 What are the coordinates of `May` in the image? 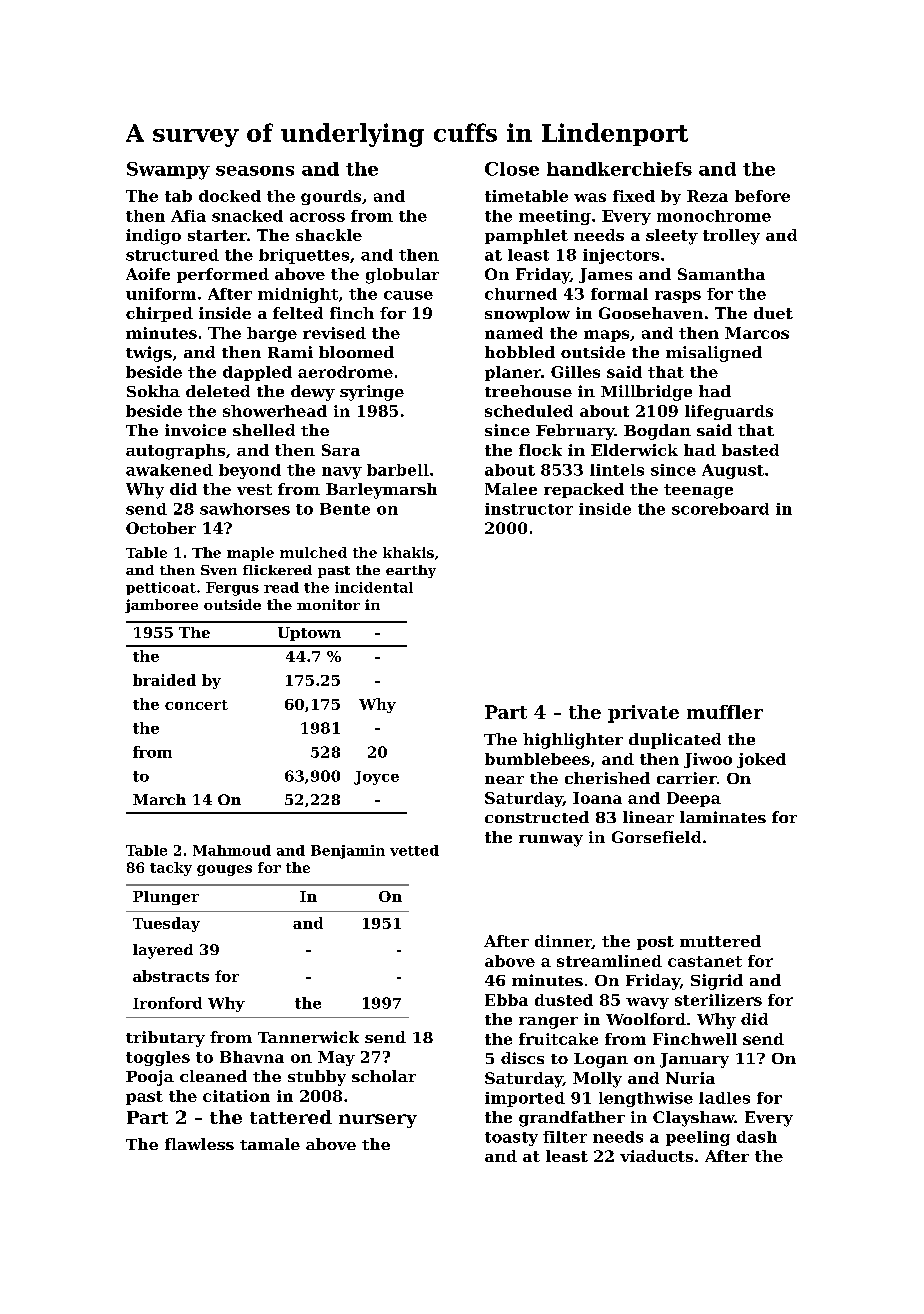 It's located at (336, 1058).
